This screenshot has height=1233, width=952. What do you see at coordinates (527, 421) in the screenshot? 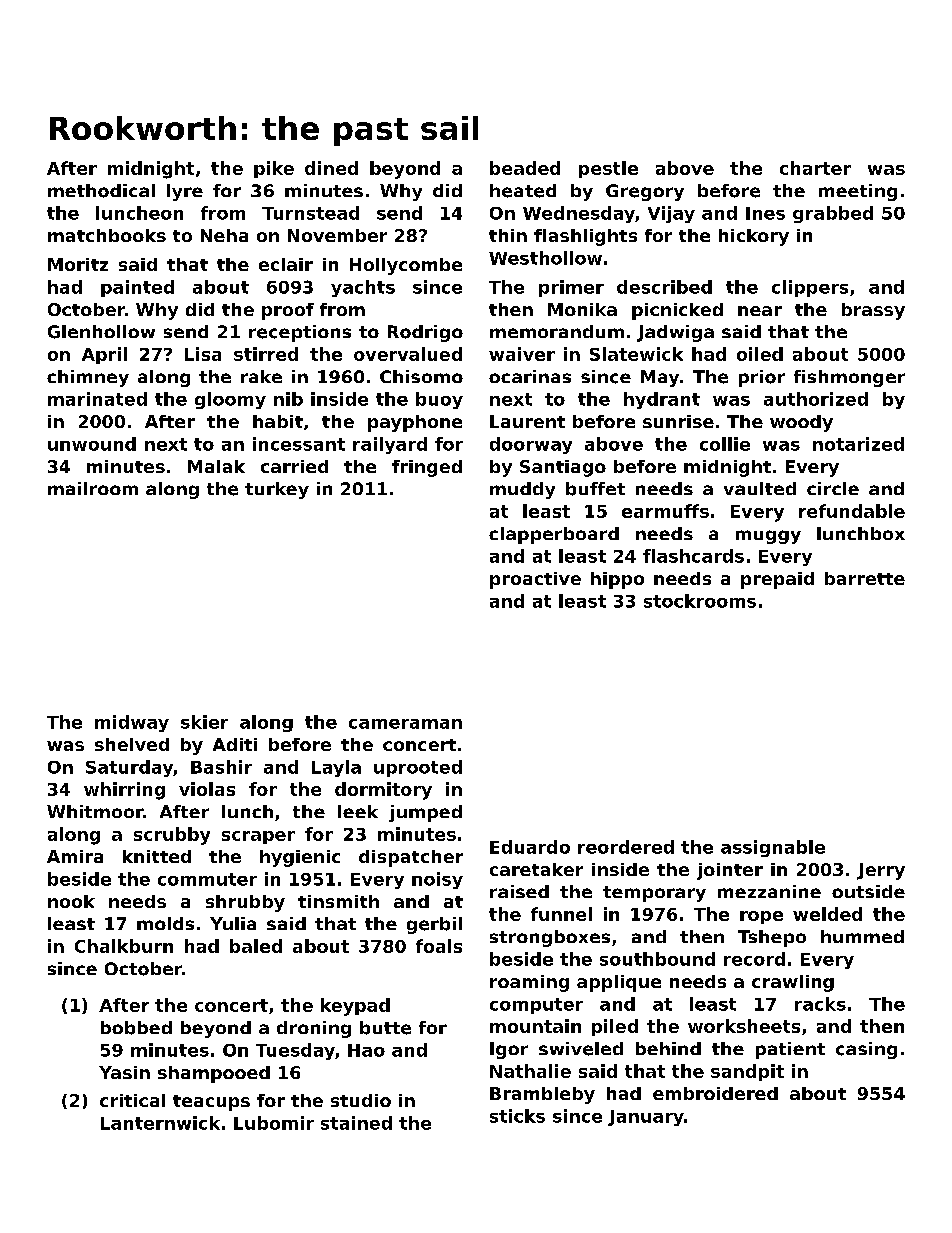
I see `Laurent` at bounding box center [527, 421].
